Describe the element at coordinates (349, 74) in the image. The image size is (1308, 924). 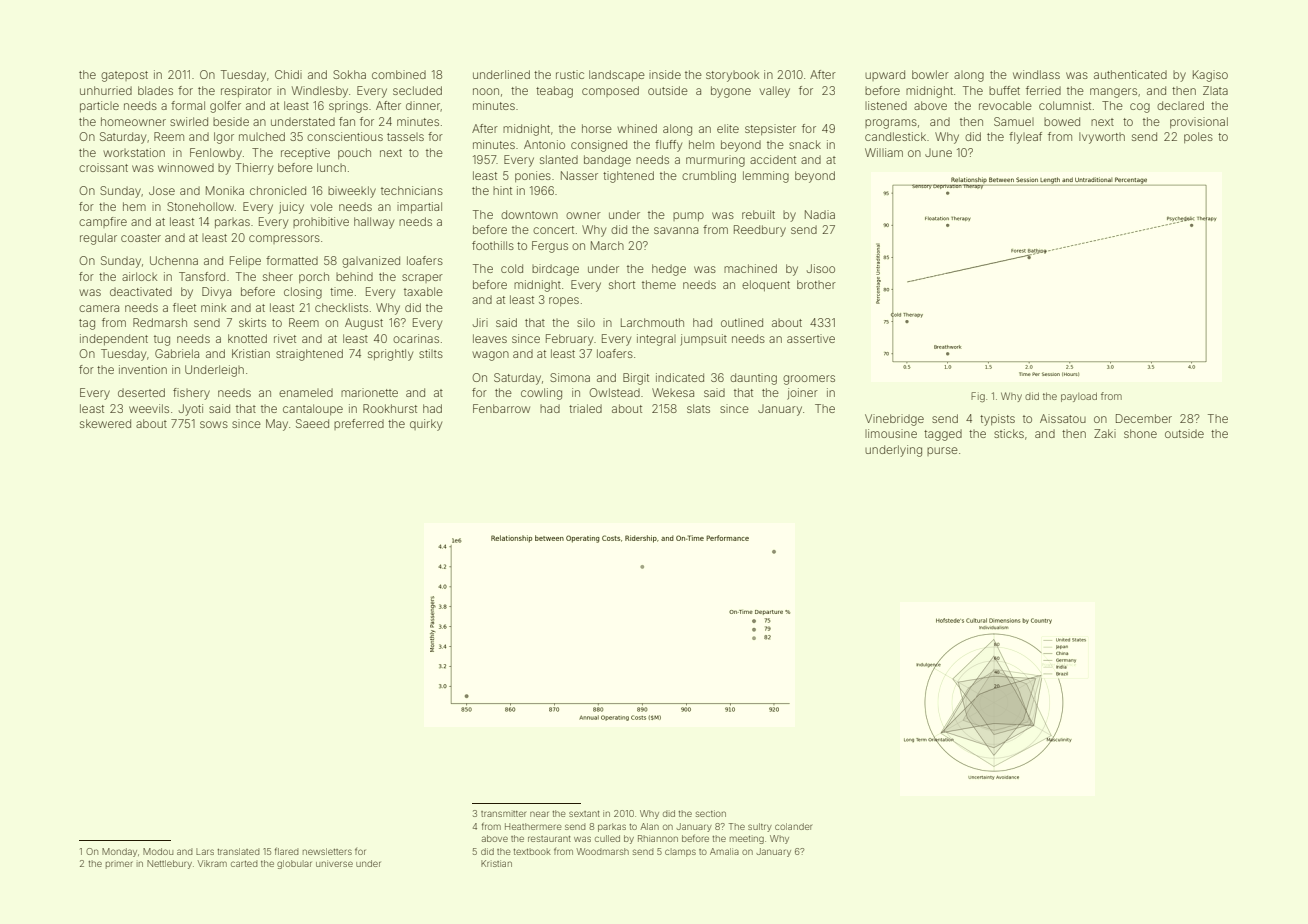
I see `Sokha` at that location.
